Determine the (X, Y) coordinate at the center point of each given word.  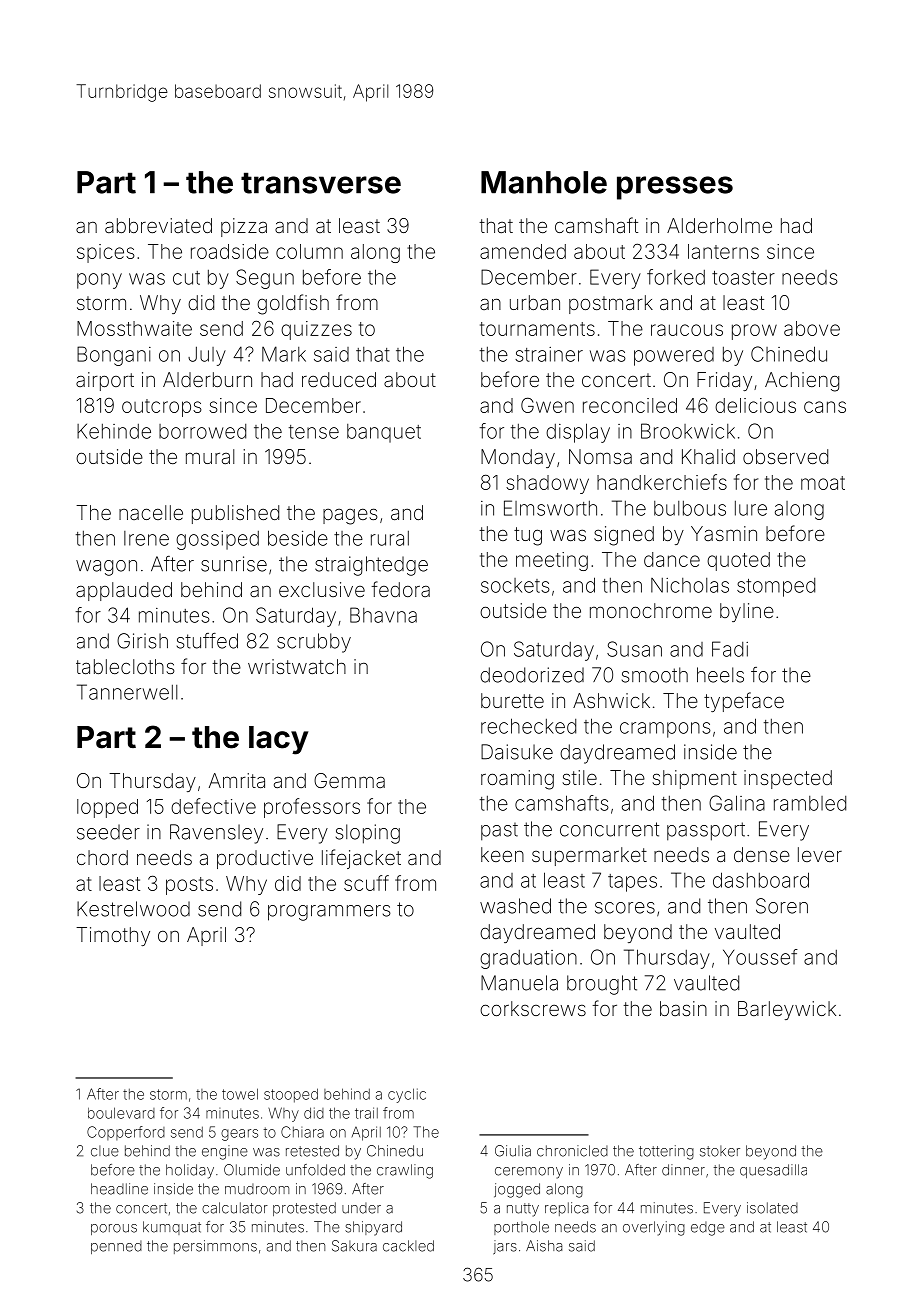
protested (304, 1209)
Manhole (544, 182)
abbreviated (158, 225)
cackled (408, 1246)
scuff (366, 883)
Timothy (113, 936)
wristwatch (297, 666)
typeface (744, 702)
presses (675, 188)
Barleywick (787, 1010)
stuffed (207, 641)
